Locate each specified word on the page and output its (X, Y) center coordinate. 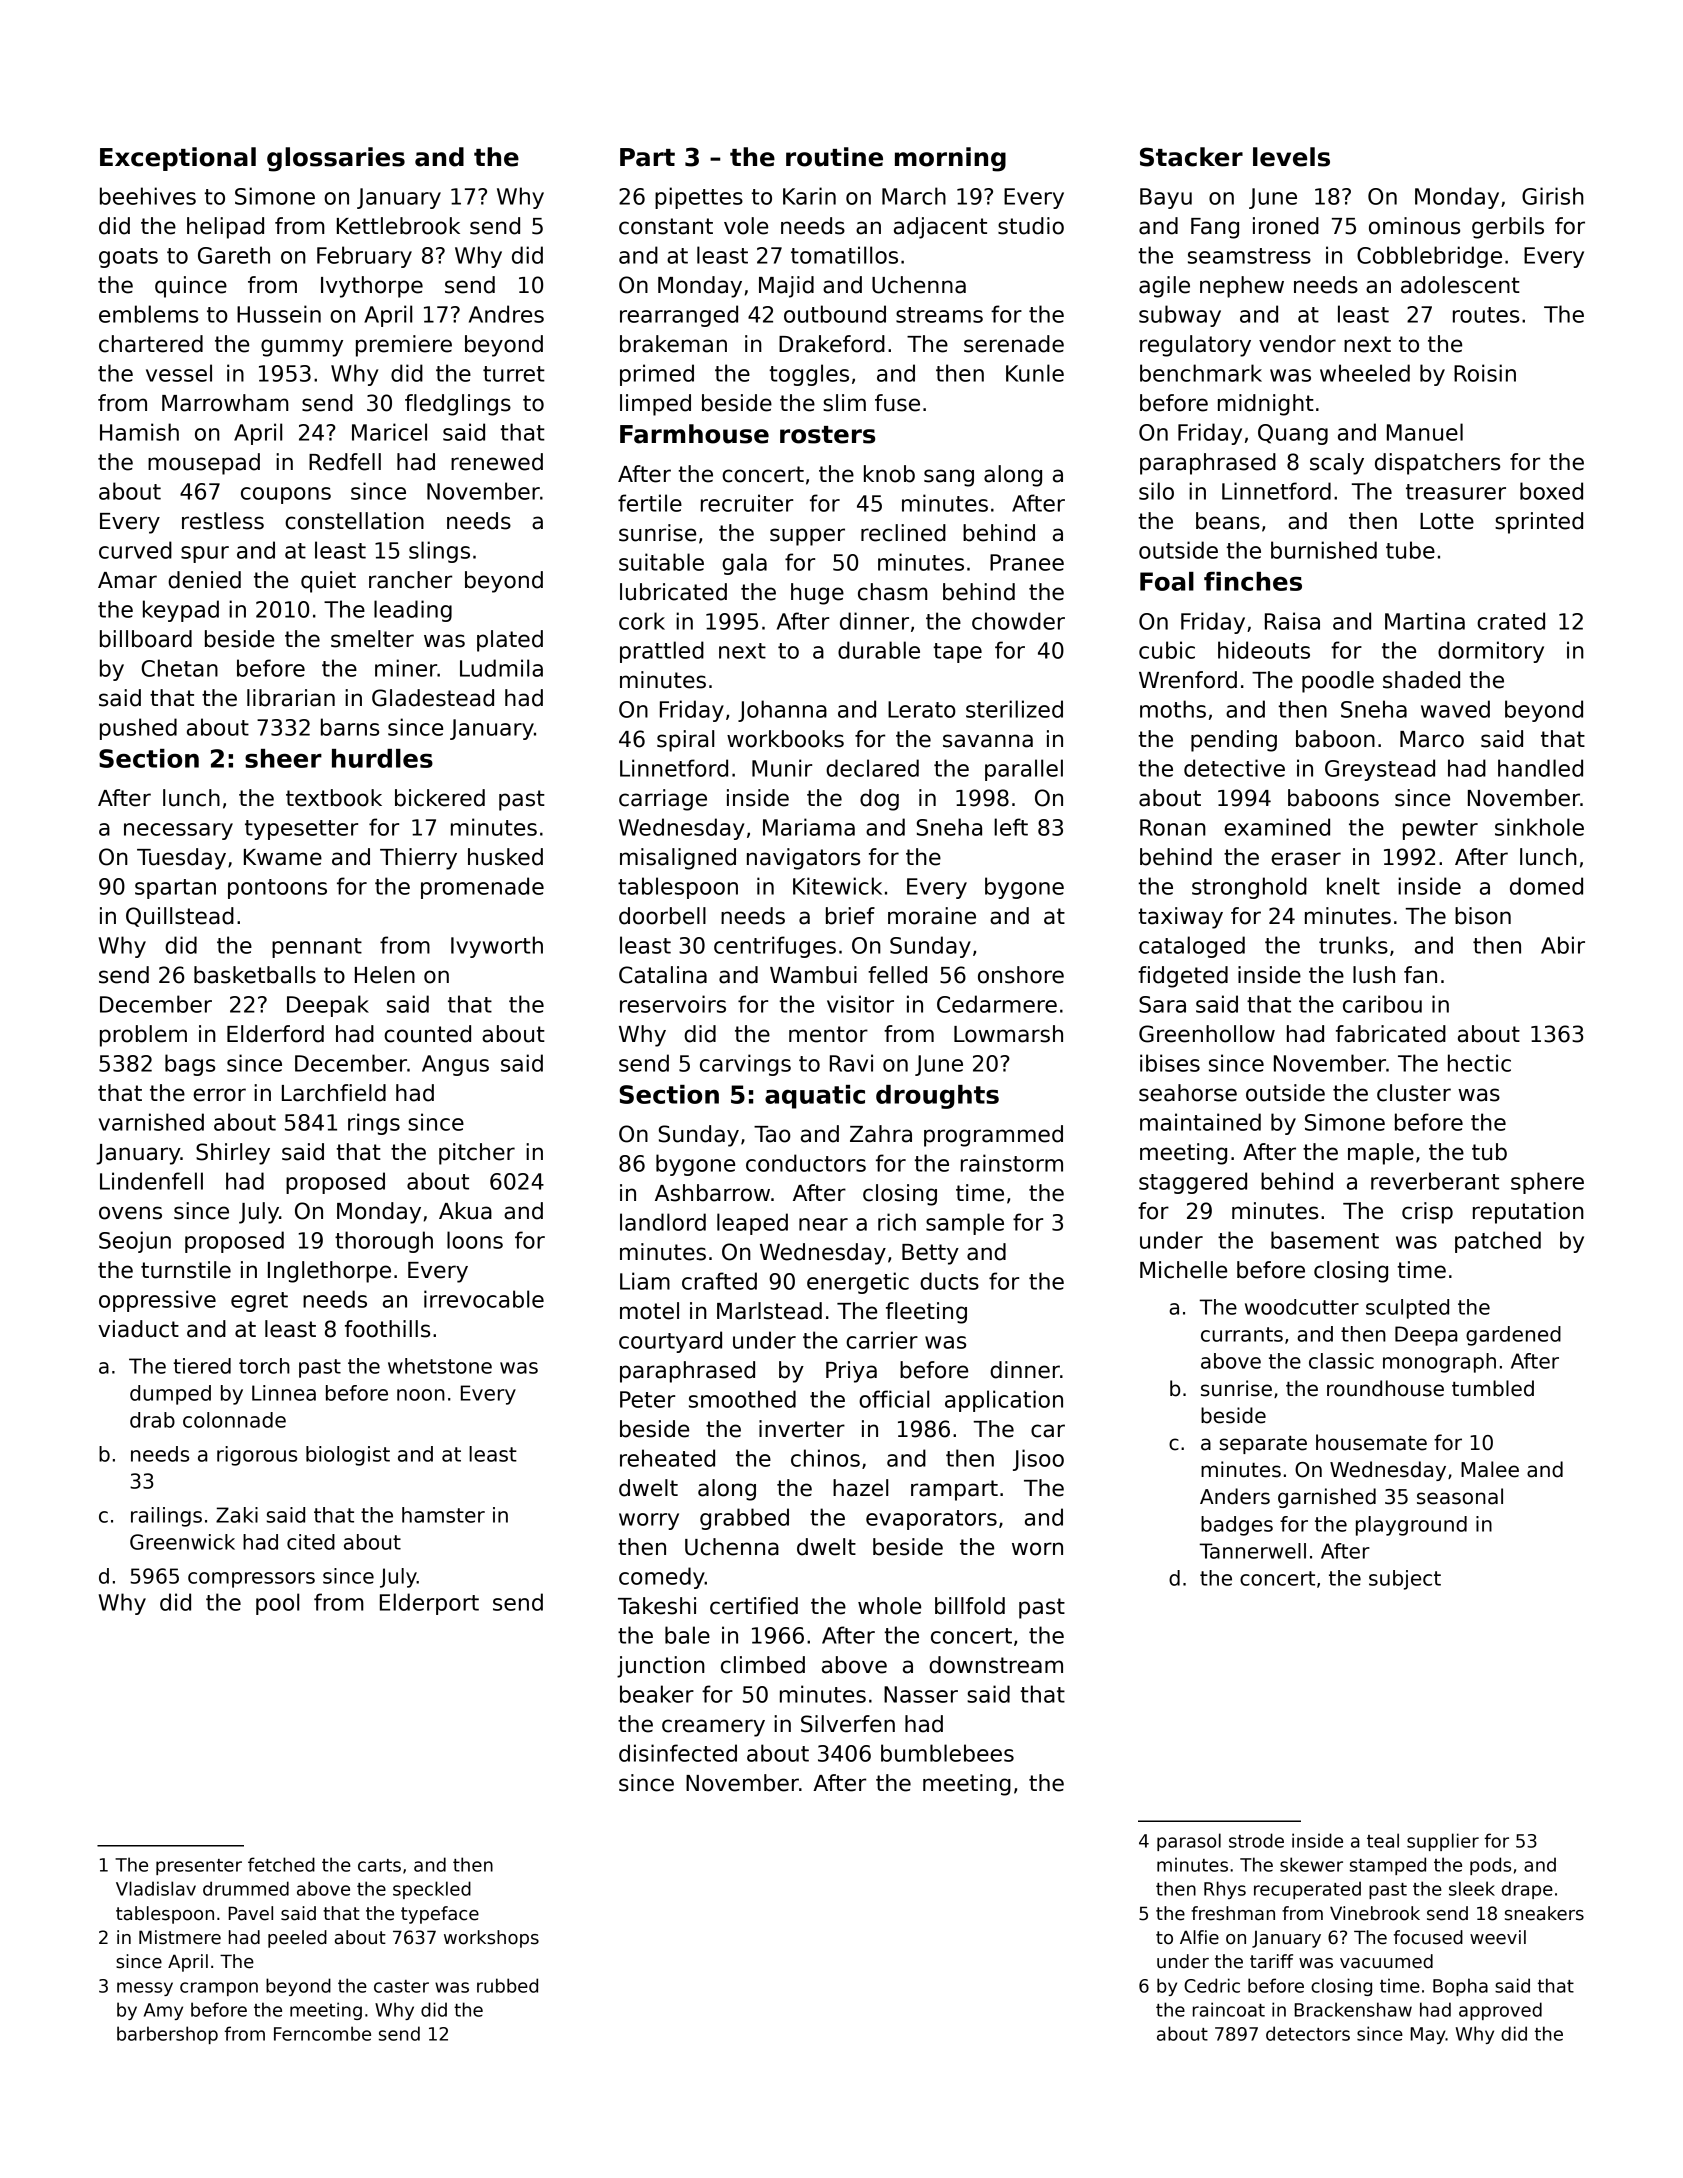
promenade (482, 888)
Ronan (1173, 827)
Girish (1553, 196)
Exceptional (178, 159)
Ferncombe (322, 2033)
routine (834, 157)
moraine (932, 916)
